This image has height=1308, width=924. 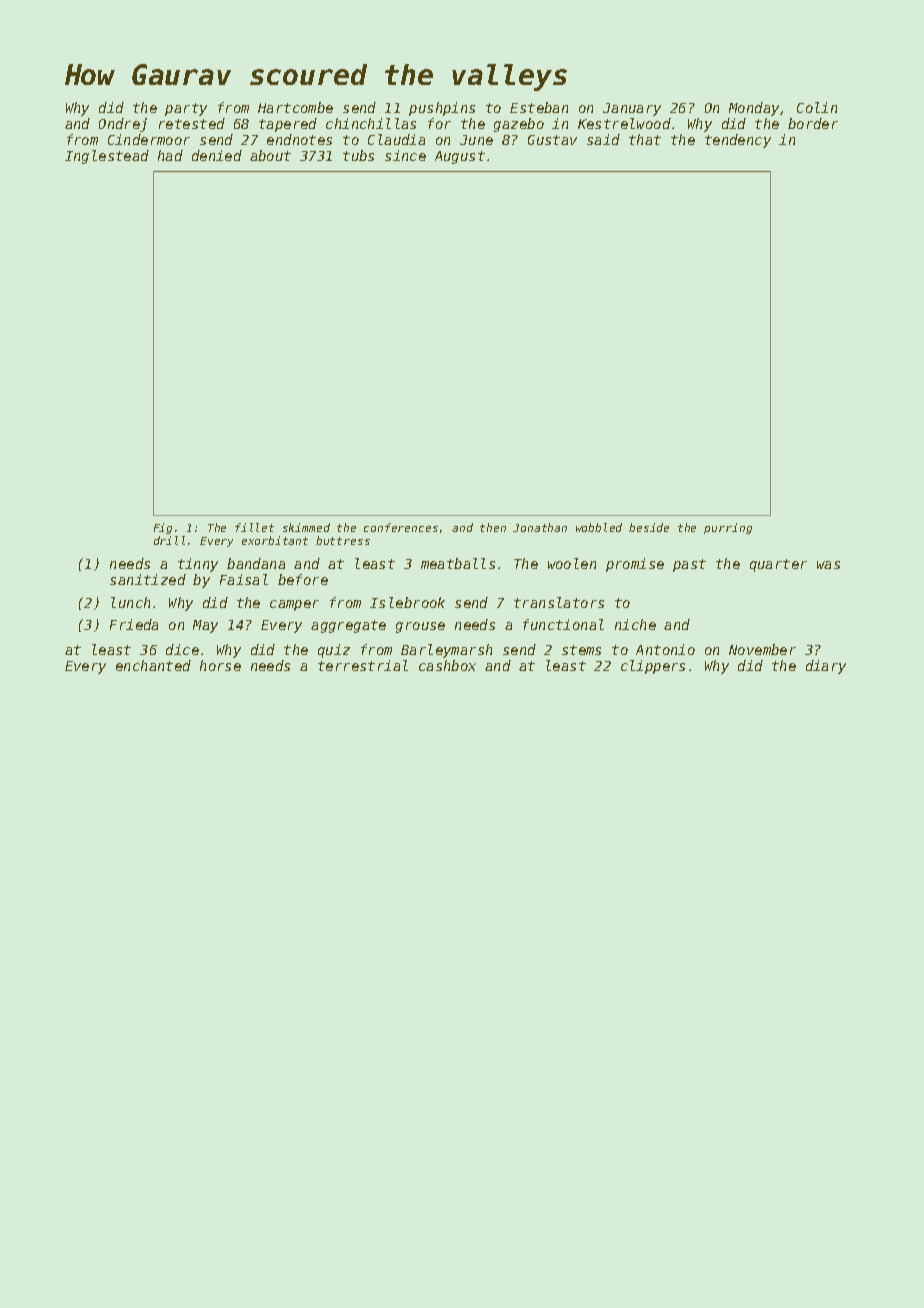 What do you see at coordinates (186, 109) in the image?
I see `party` at bounding box center [186, 109].
